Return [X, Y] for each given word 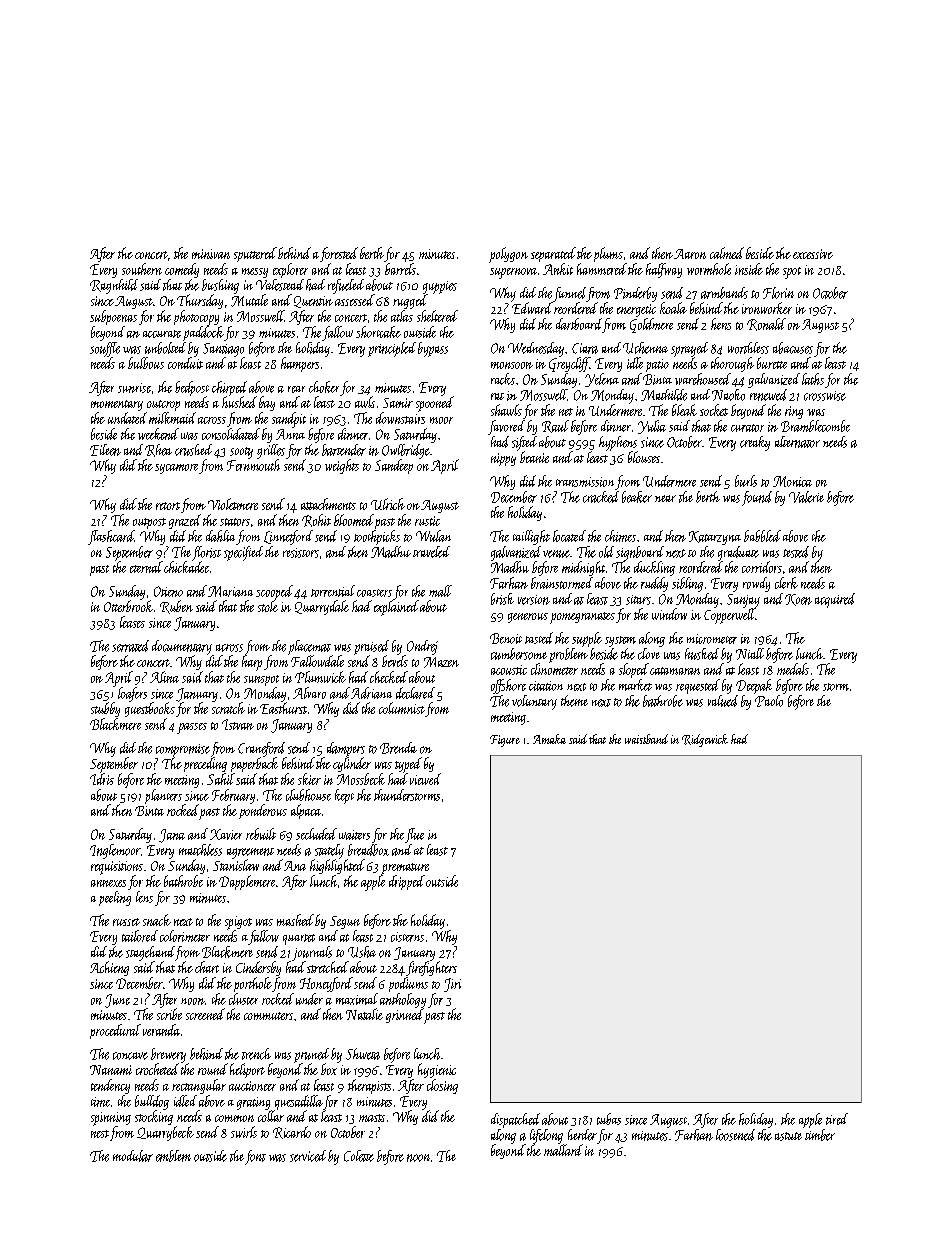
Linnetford [288, 537]
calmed [727, 253]
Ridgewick [705, 740]
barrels [400, 269]
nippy [503, 459]
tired [837, 1119]
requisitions [117, 868]
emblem [173, 1156]
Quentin [313, 302]
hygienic [437, 1070]
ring [794, 412]
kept [344, 796]
